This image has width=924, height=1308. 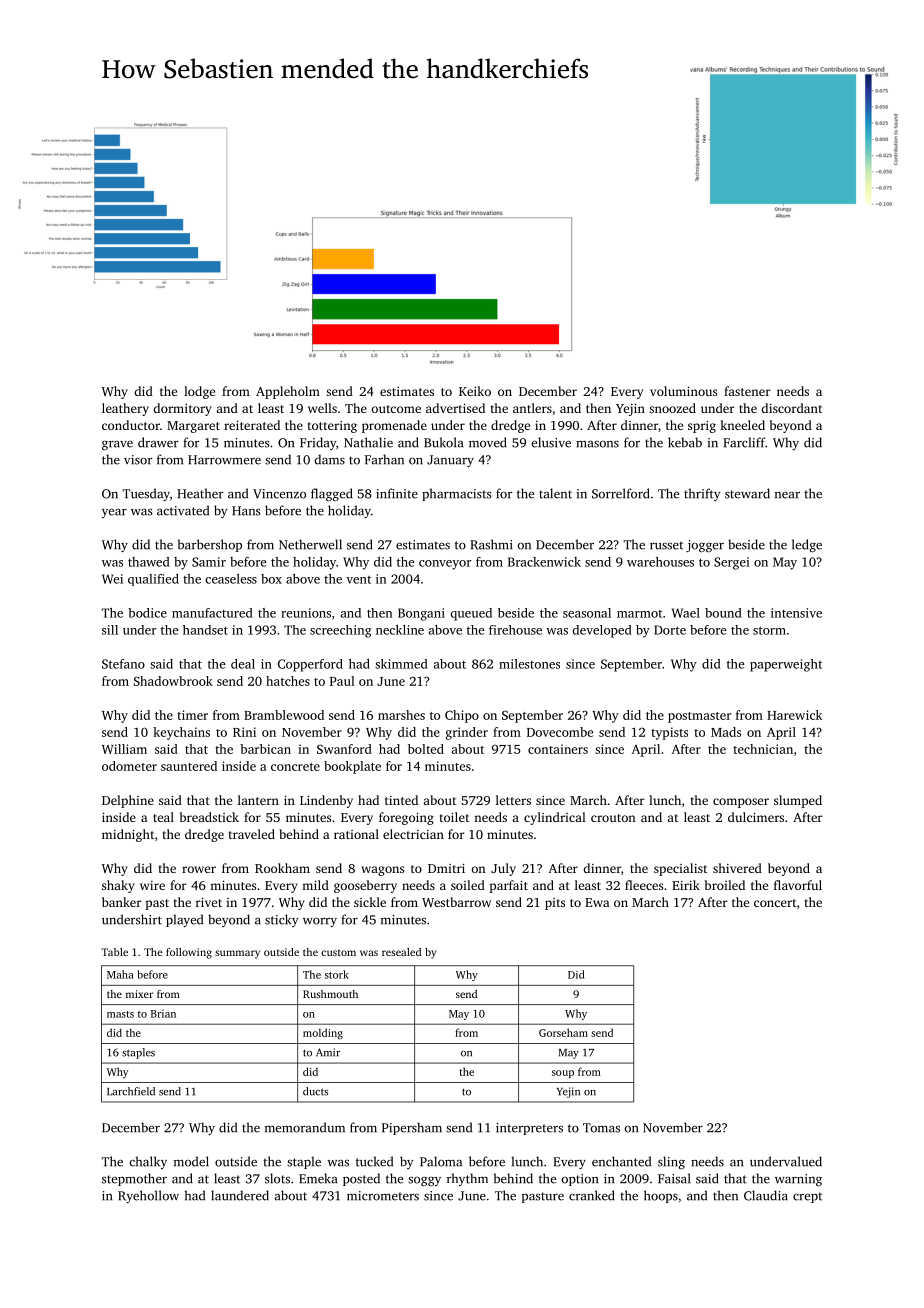 I want to click on fastener, so click(x=747, y=391).
